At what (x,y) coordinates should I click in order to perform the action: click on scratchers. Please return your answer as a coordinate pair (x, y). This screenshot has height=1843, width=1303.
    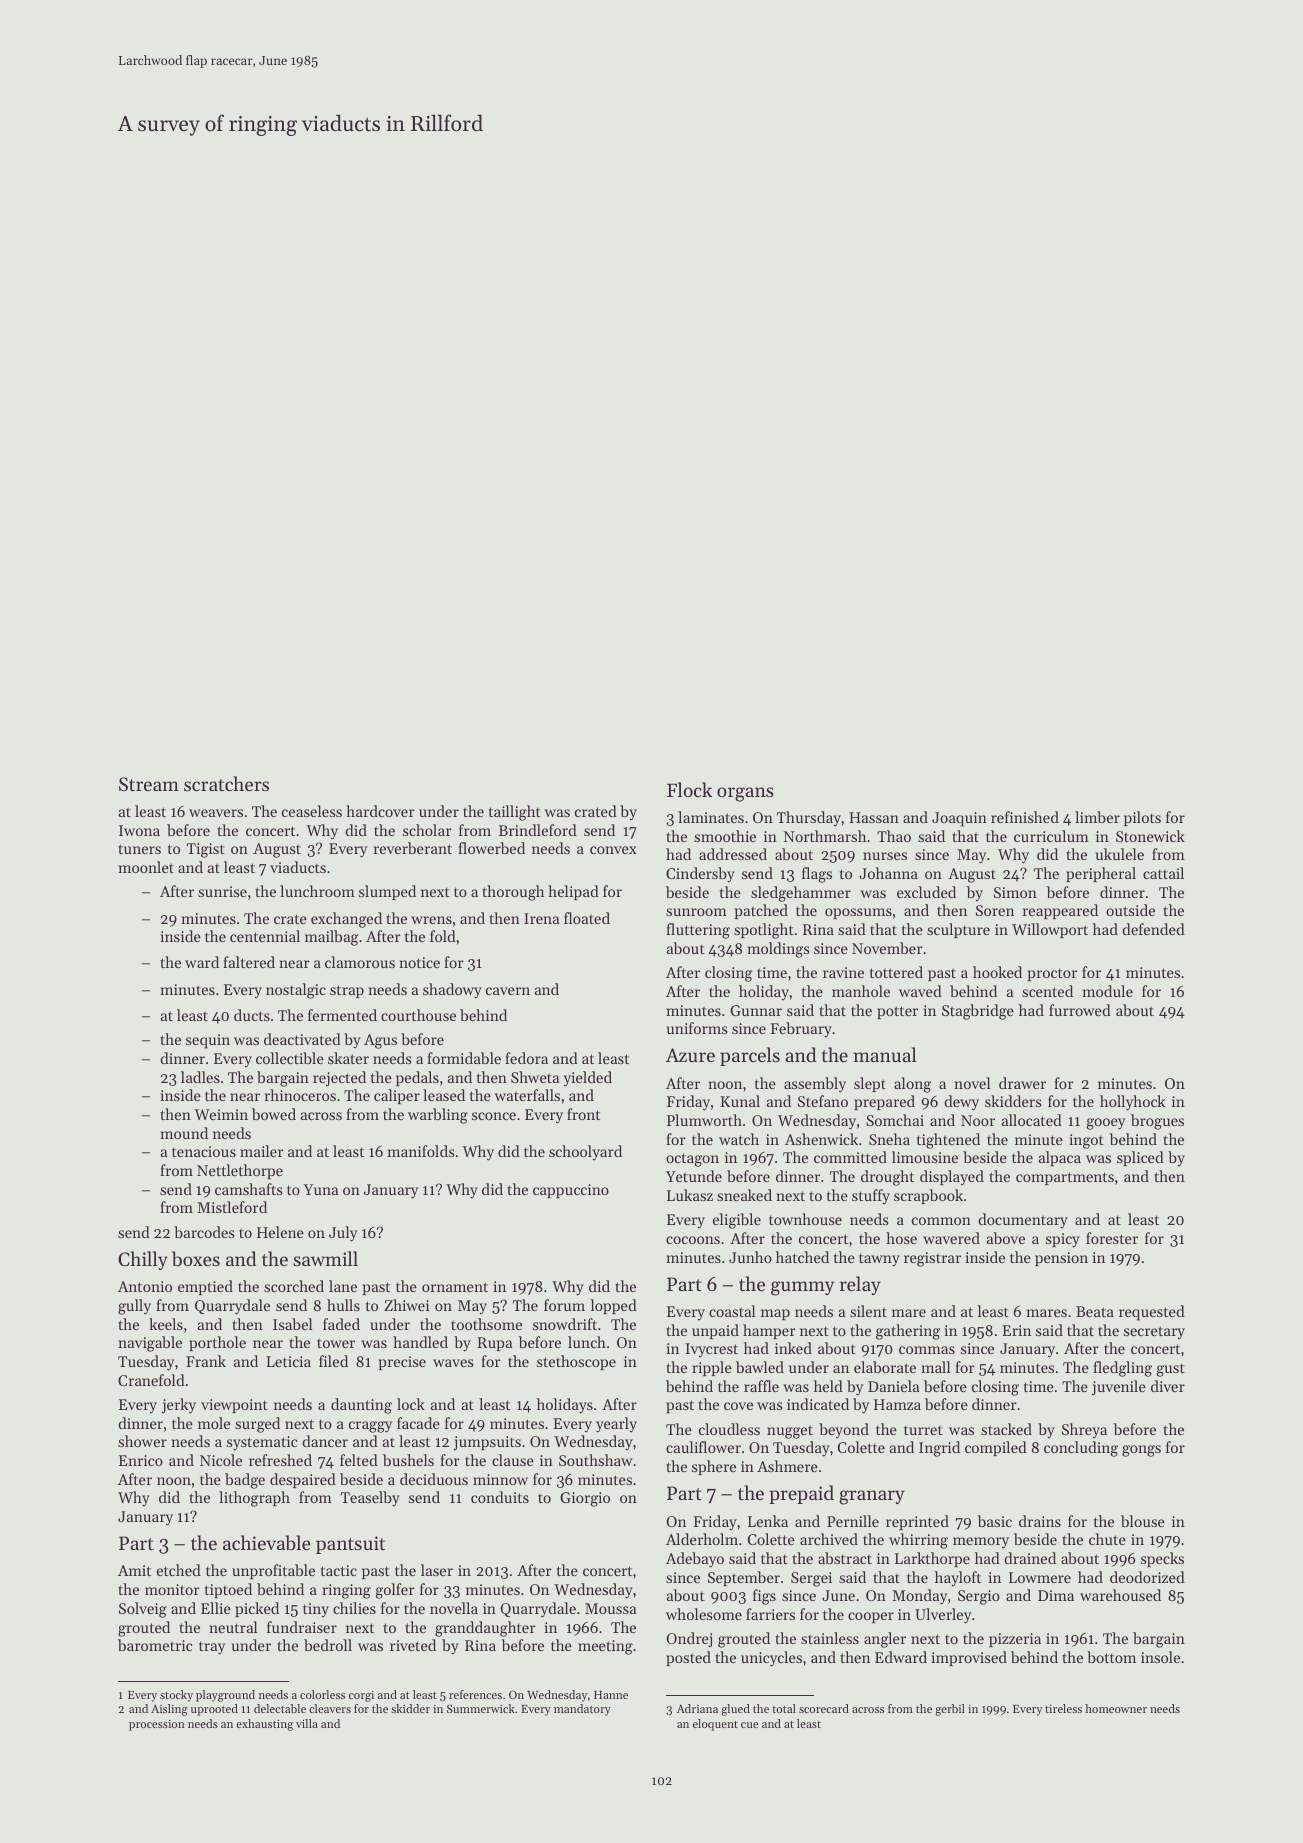
    Looking at the image, I should click on (226, 783).
